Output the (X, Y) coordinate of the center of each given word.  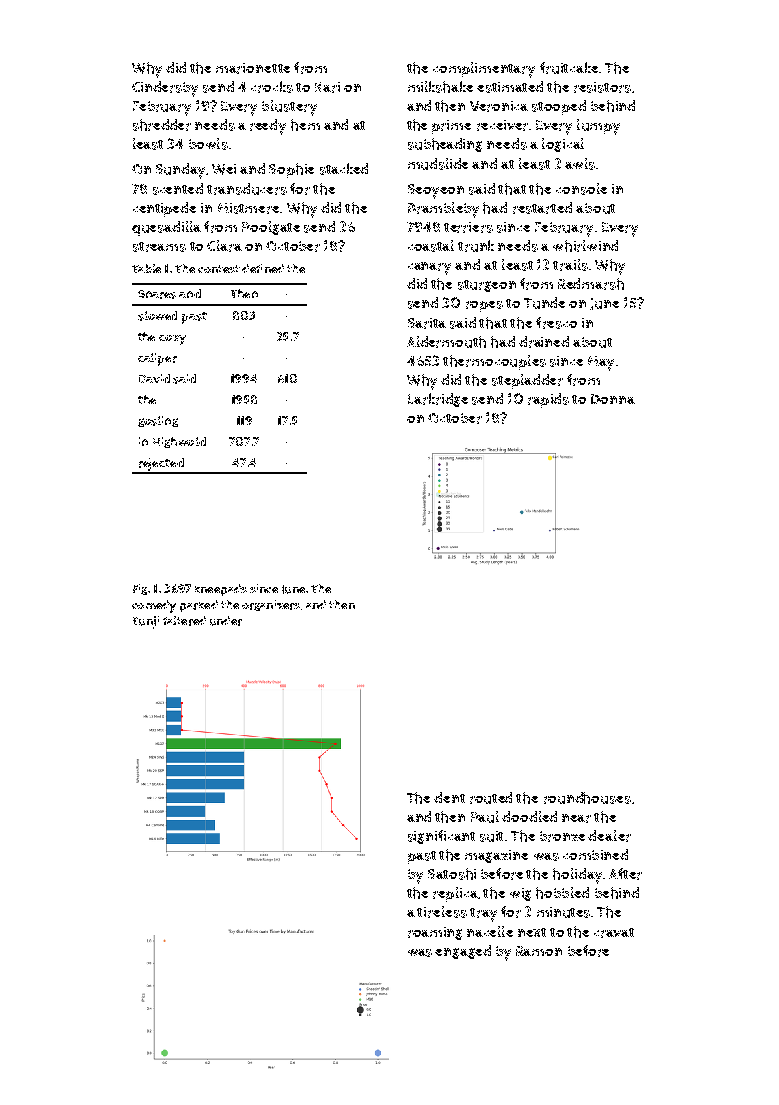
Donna (613, 399)
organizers (271, 605)
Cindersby (165, 89)
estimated (510, 87)
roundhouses (587, 798)
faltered (184, 621)
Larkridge (438, 400)
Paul (485, 817)
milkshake (440, 87)
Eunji (146, 622)
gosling (158, 421)
